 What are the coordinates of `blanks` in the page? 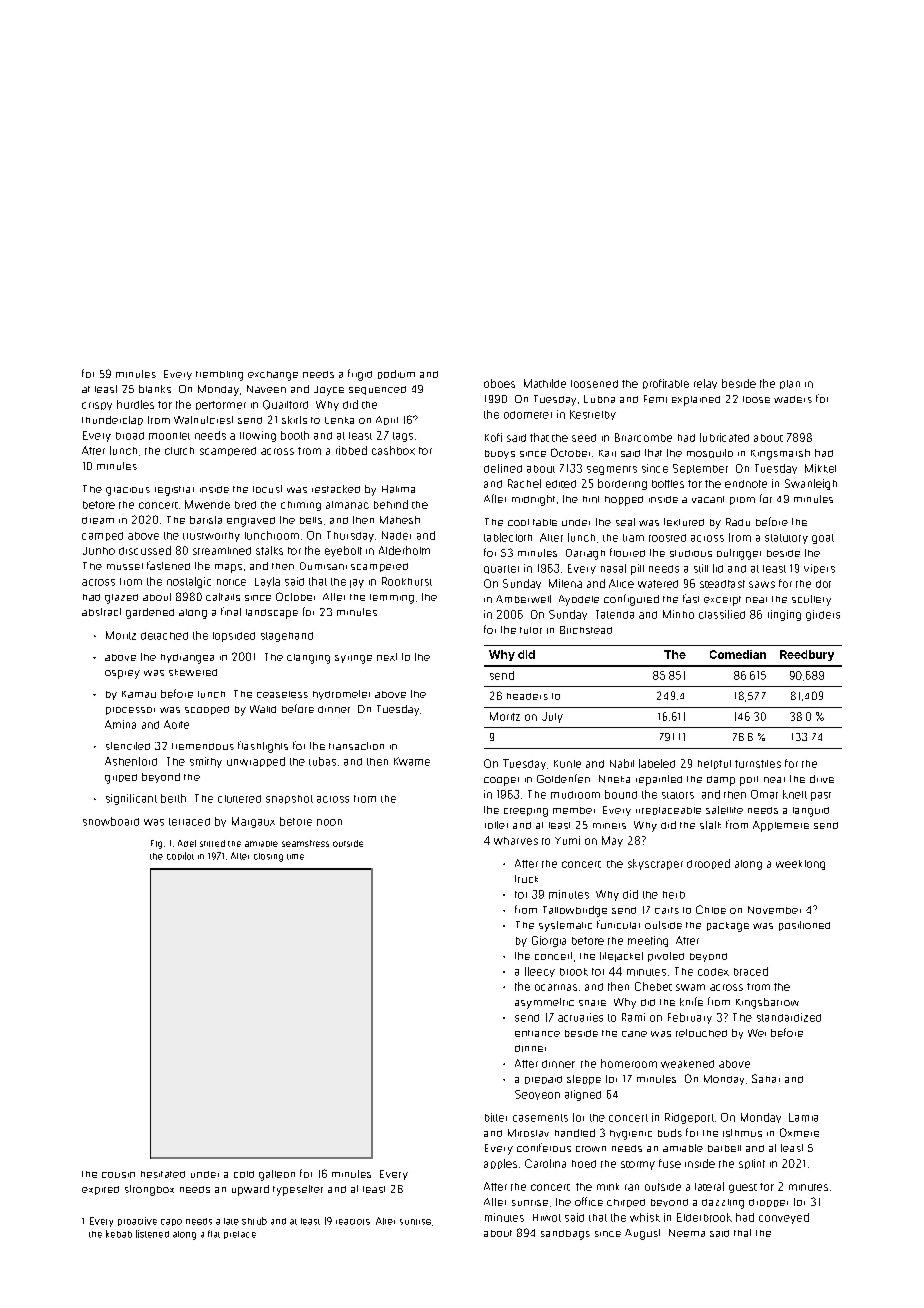 It's located at (155, 389).
